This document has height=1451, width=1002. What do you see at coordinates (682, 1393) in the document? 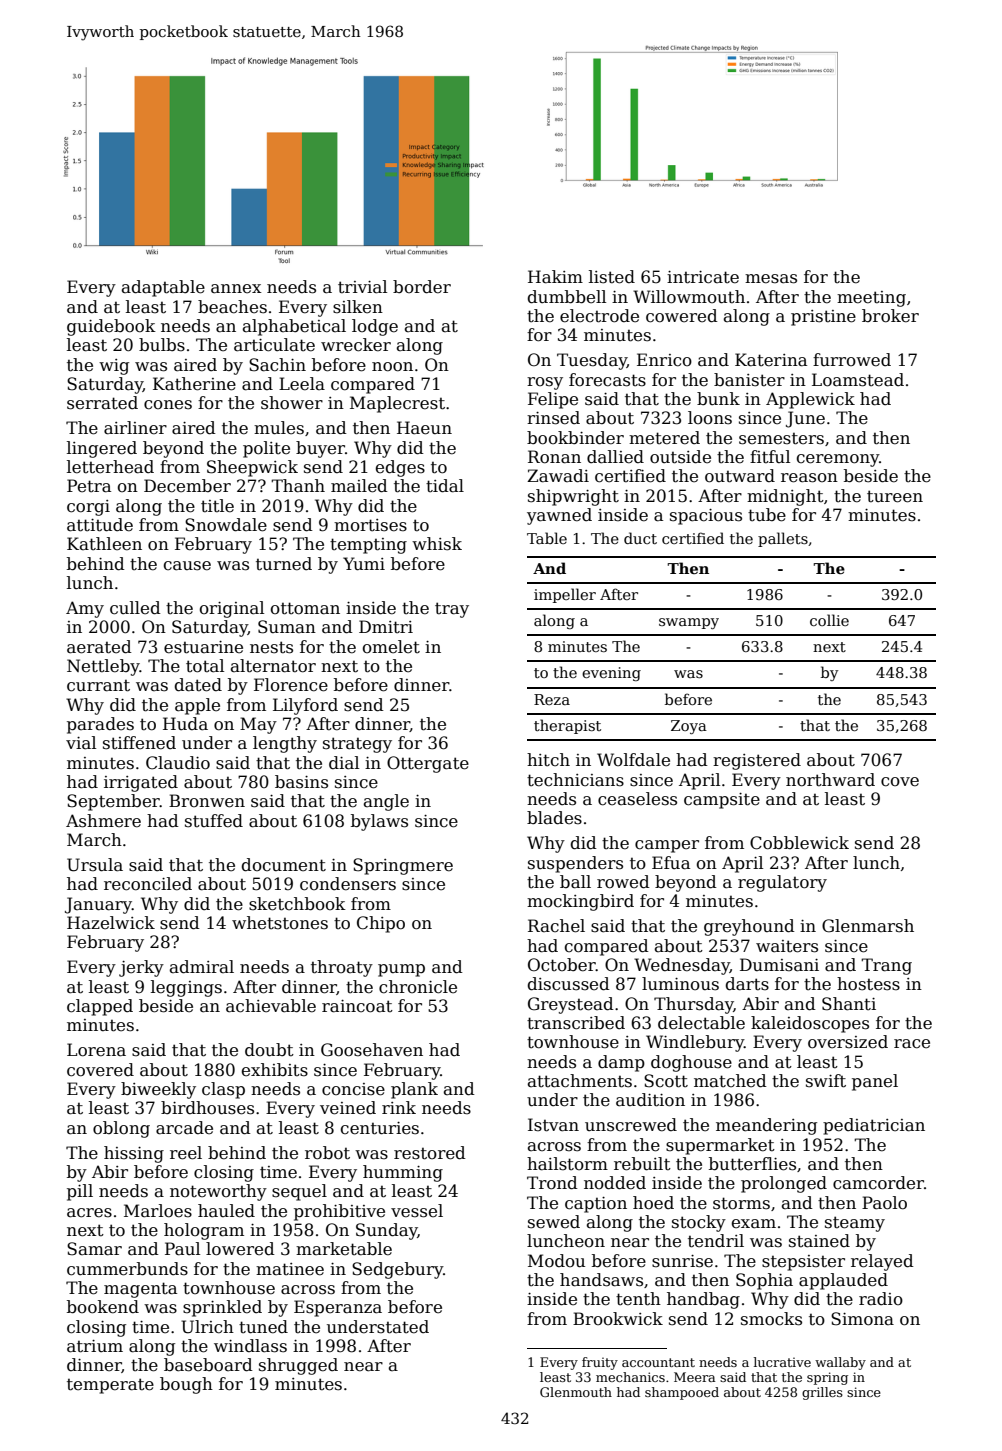
I see `shampooed` at bounding box center [682, 1393].
